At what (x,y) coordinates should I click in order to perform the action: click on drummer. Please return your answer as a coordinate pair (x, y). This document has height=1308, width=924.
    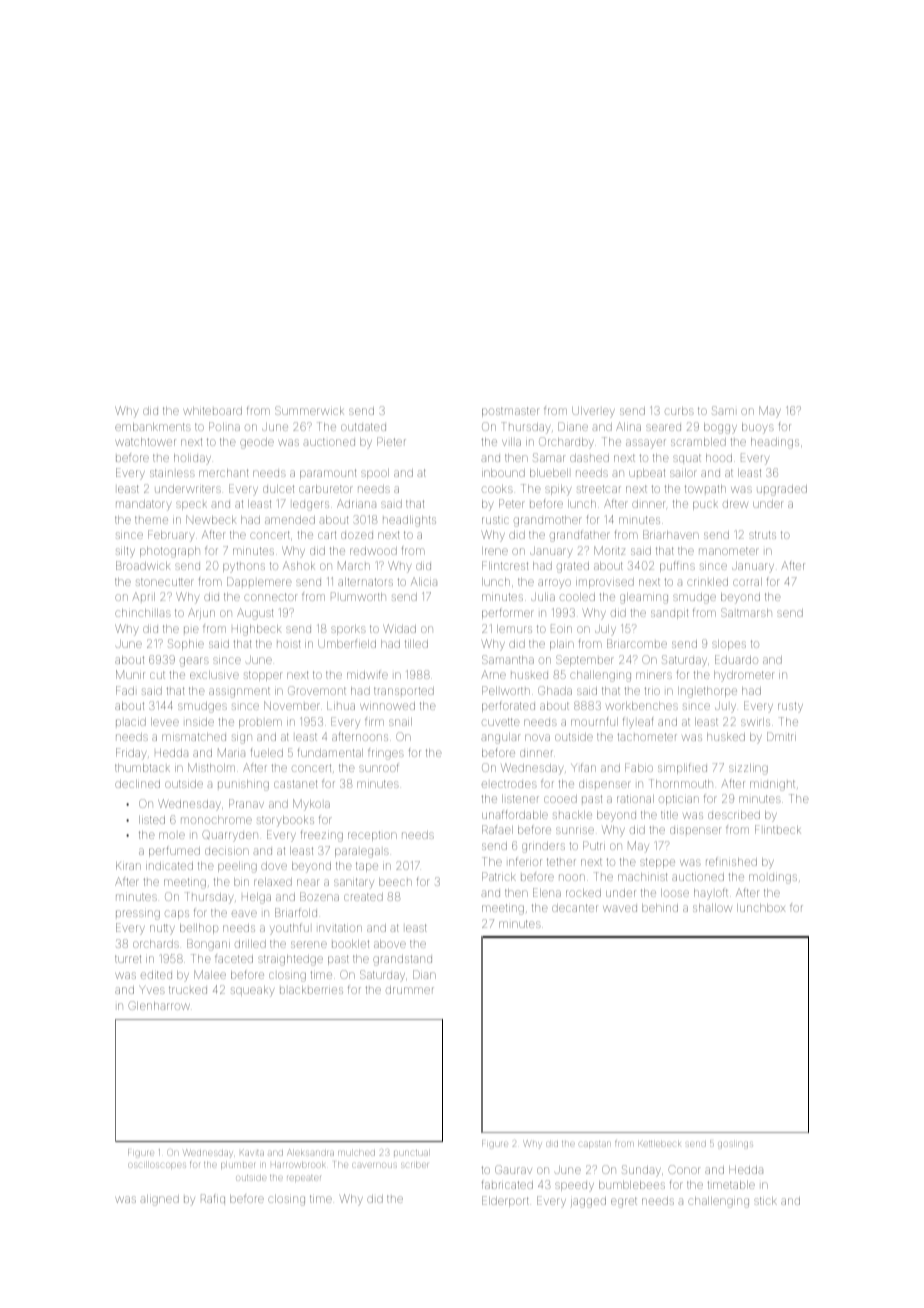
    Looking at the image, I should click on (410, 990).
